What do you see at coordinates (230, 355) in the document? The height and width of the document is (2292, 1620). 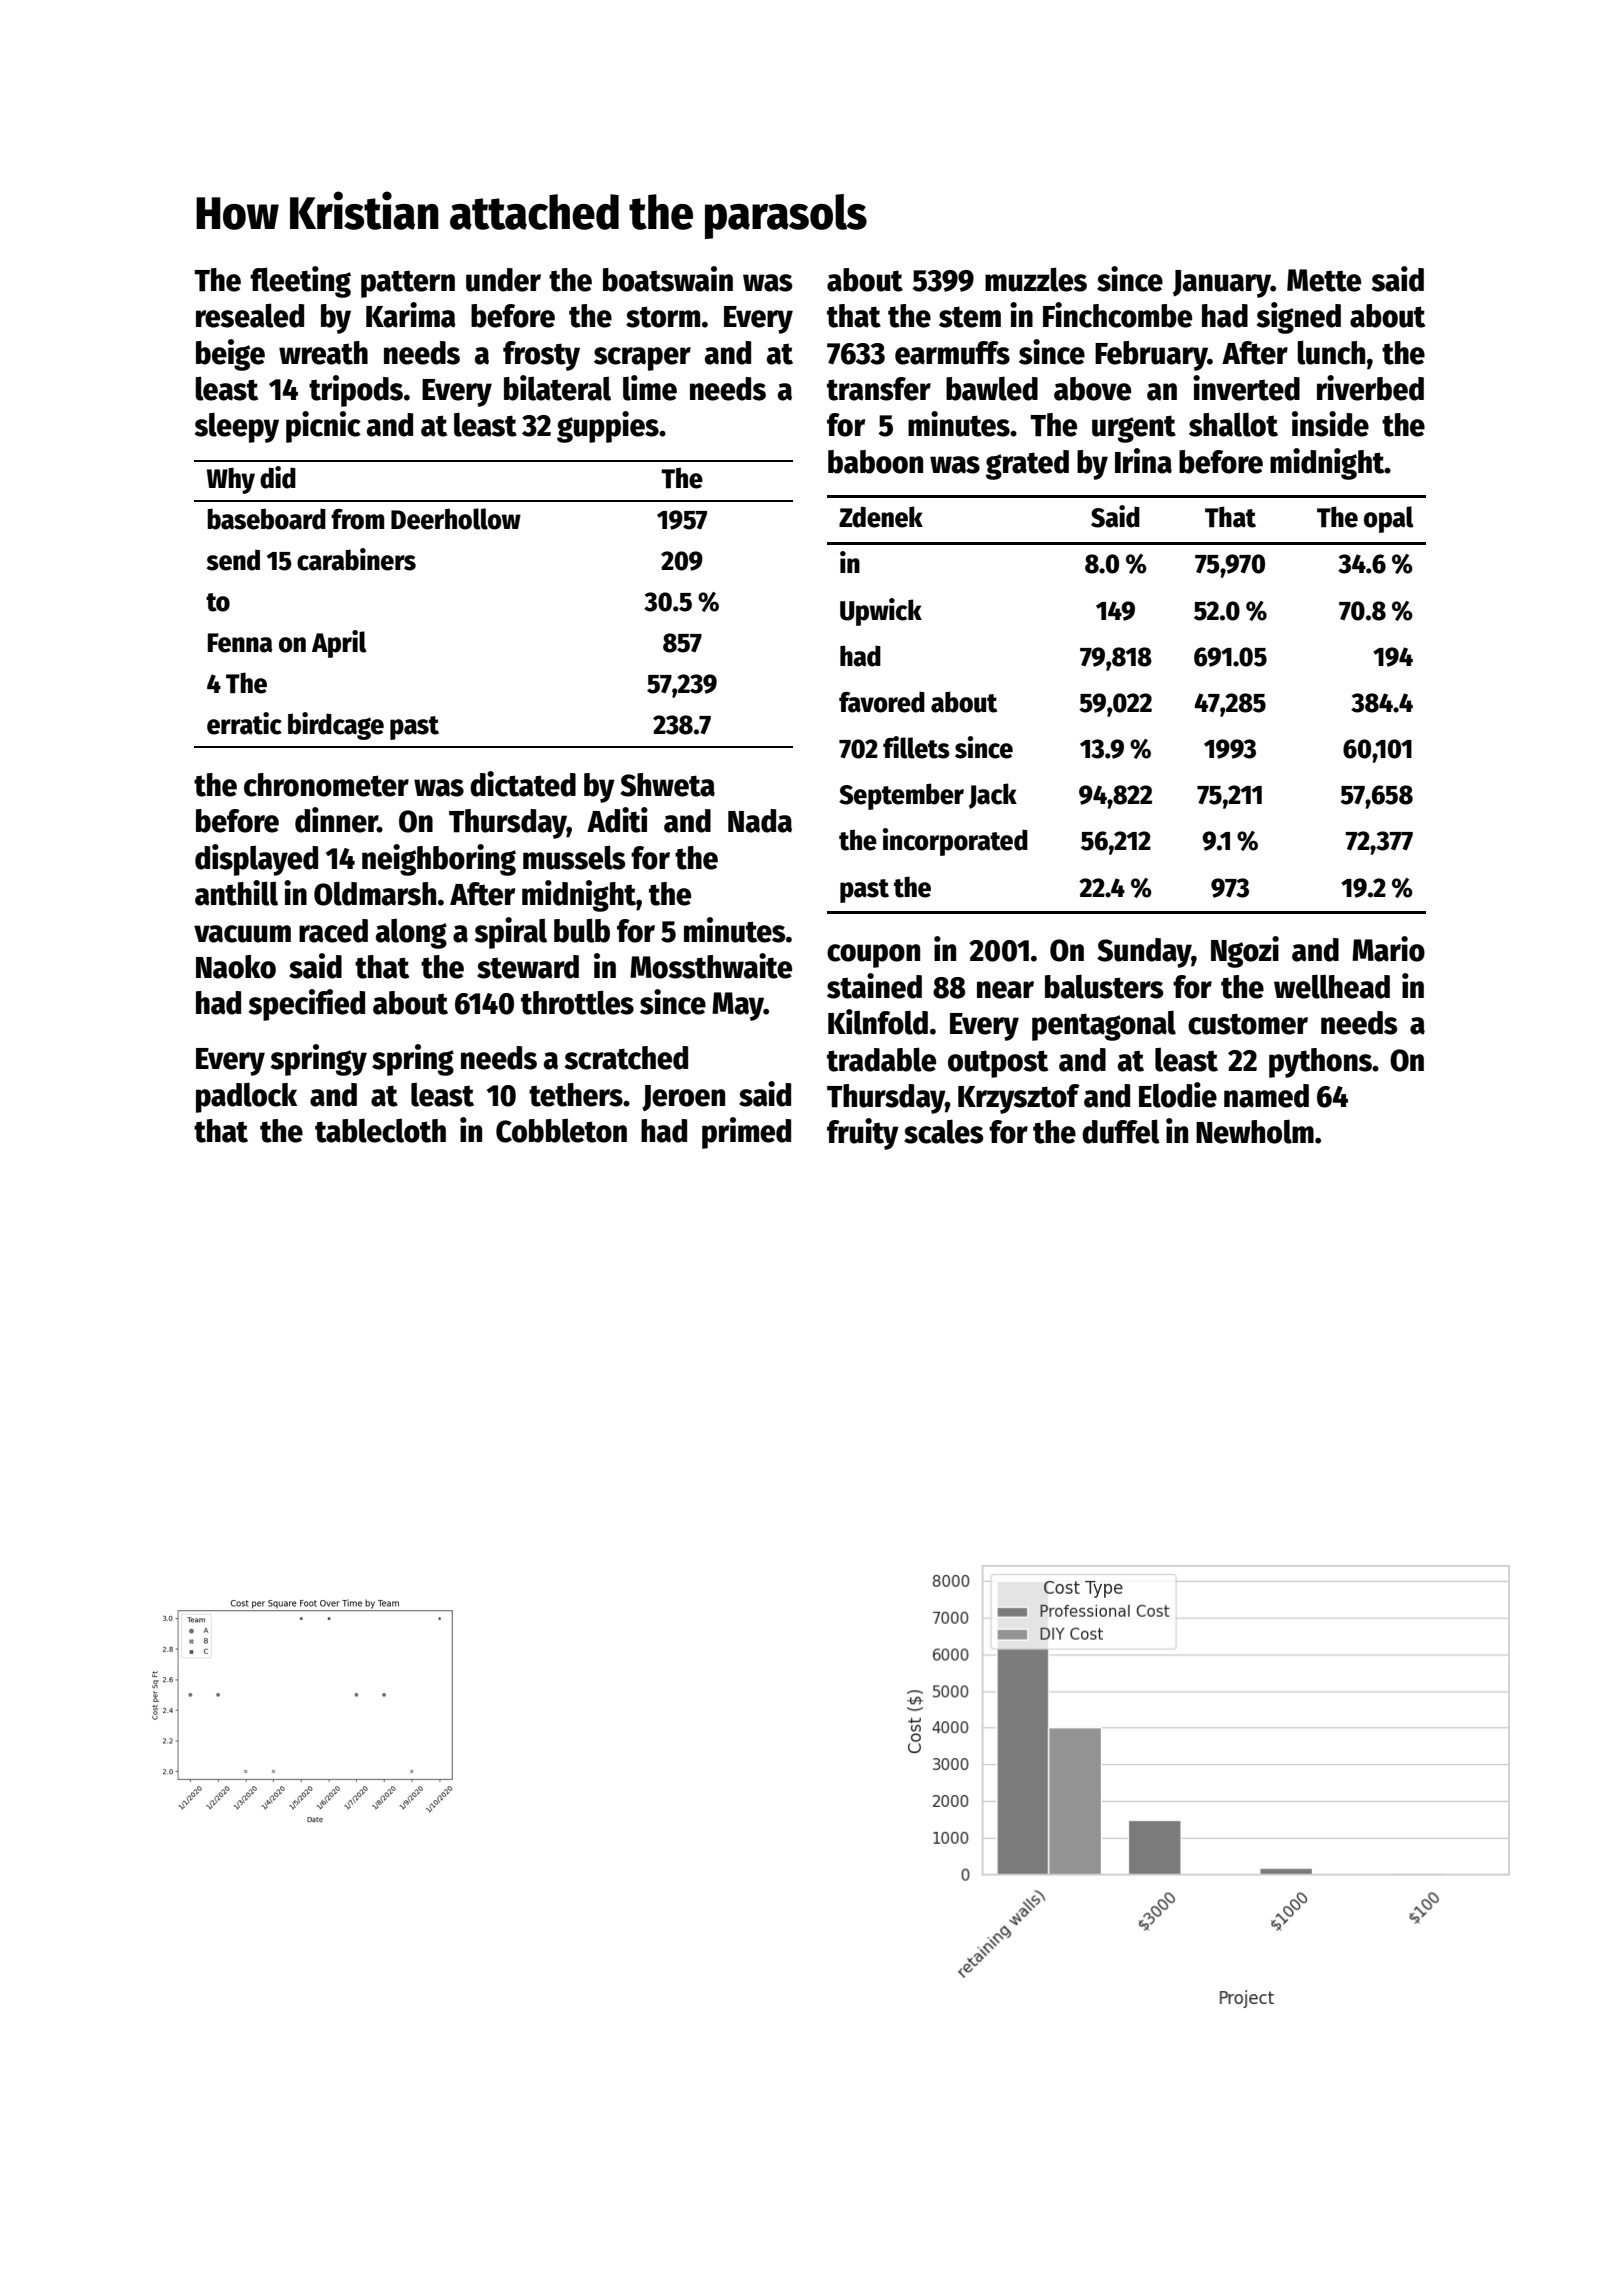 I see `beige` at bounding box center [230, 355].
